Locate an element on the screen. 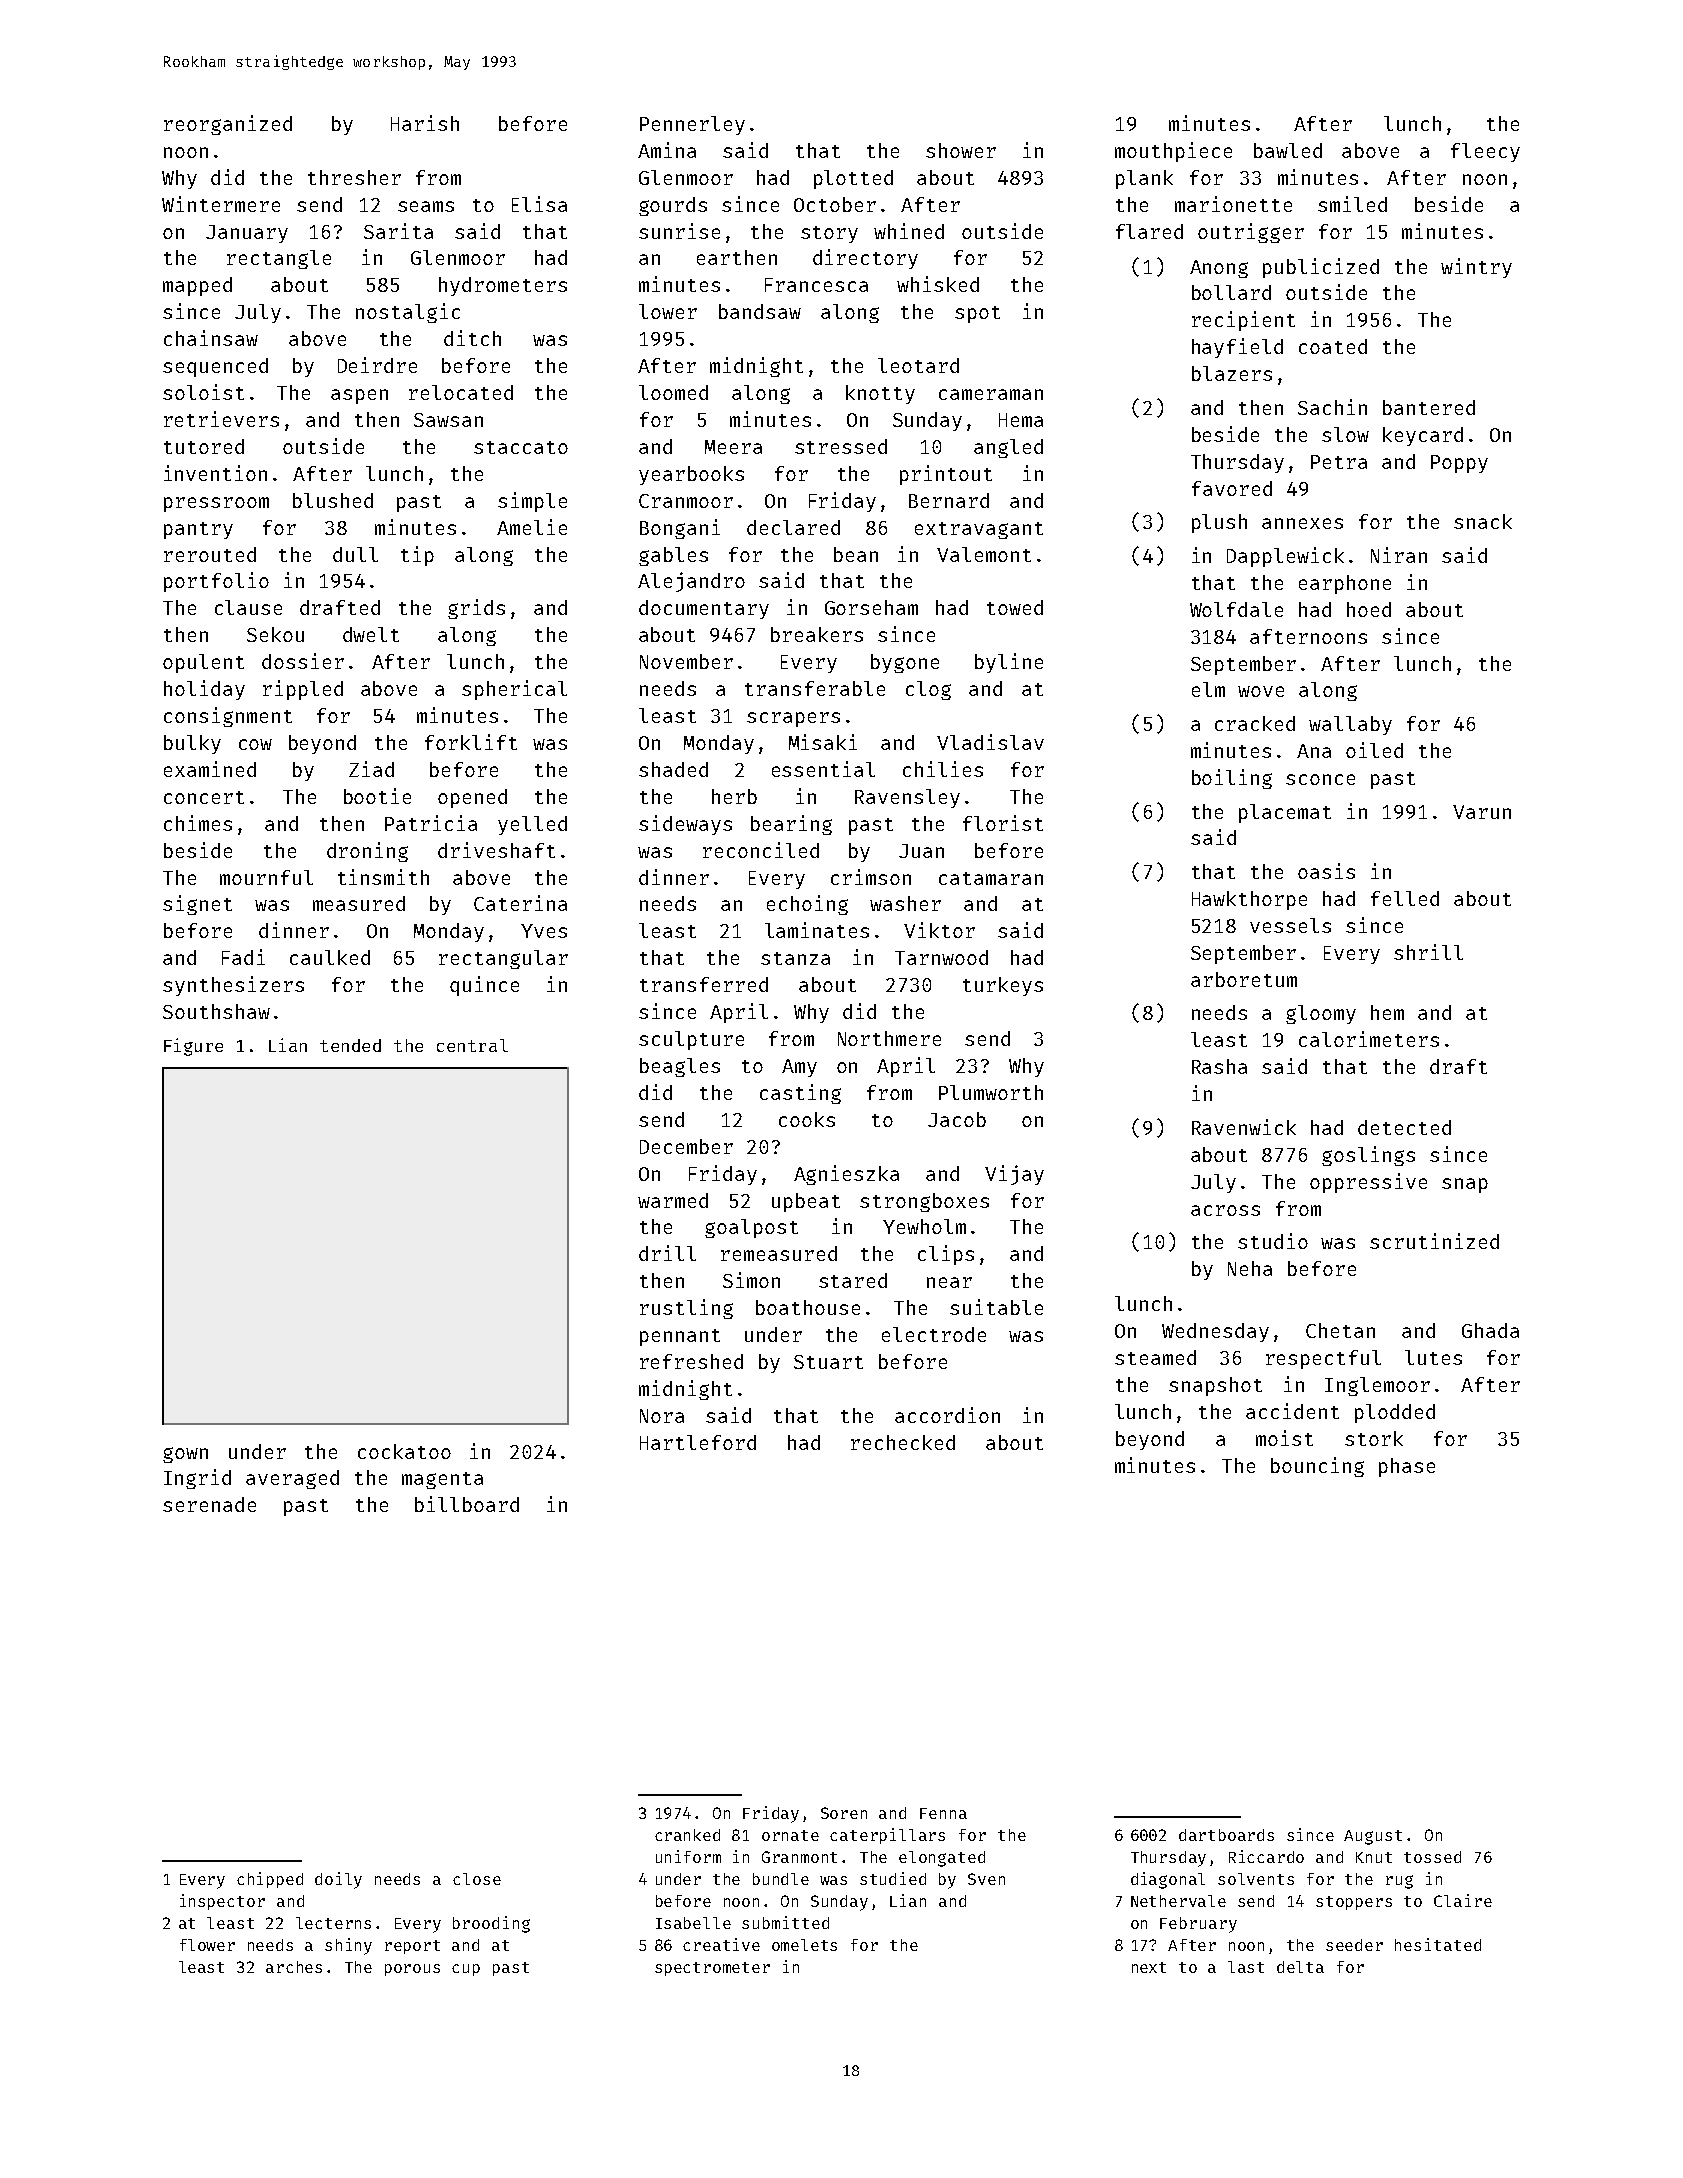  rechecked is located at coordinates (903, 1442).
